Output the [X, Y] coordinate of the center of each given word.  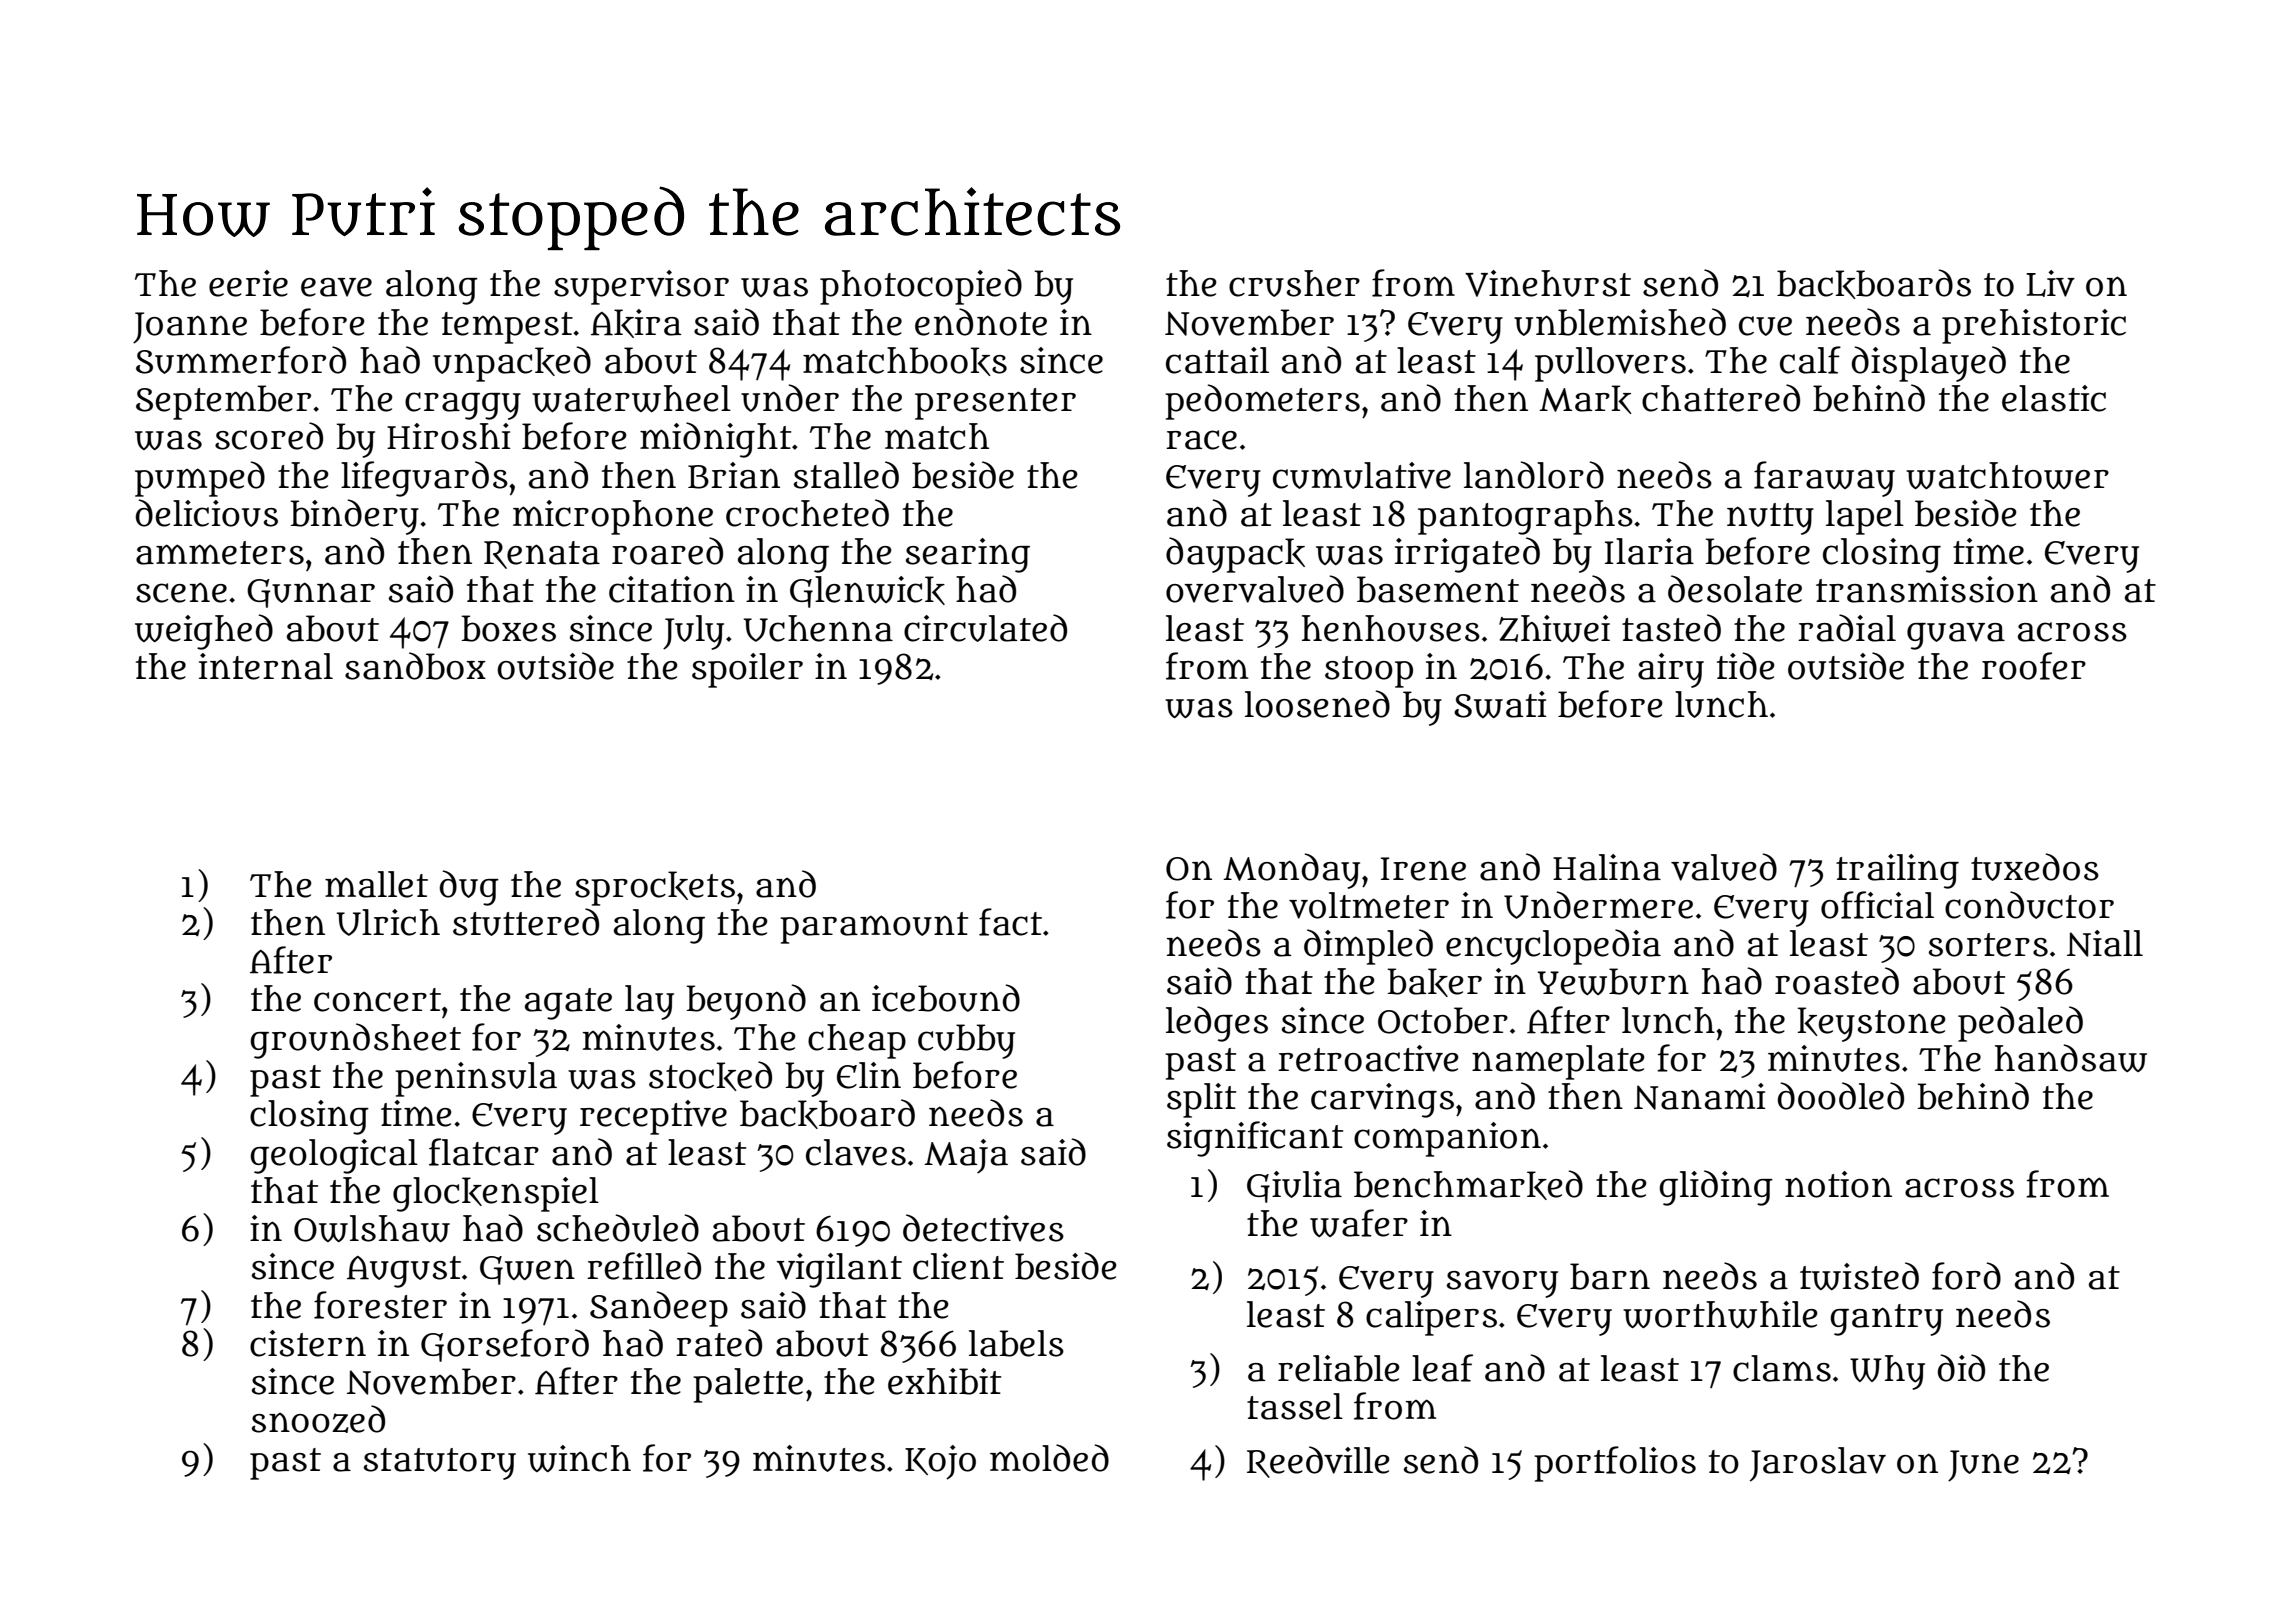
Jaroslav [1818, 1464]
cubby [966, 1041]
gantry [1886, 1320]
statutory [440, 1464]
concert [377, 1000]
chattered [1721, 398]
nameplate [1558, 1062]
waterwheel [631, 398]
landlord [1534, 475]
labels [1016, 1343]
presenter [995, 404]
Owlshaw [372, 1228]
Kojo [940, 1462]
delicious [207, 513]
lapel [1865, 517]
